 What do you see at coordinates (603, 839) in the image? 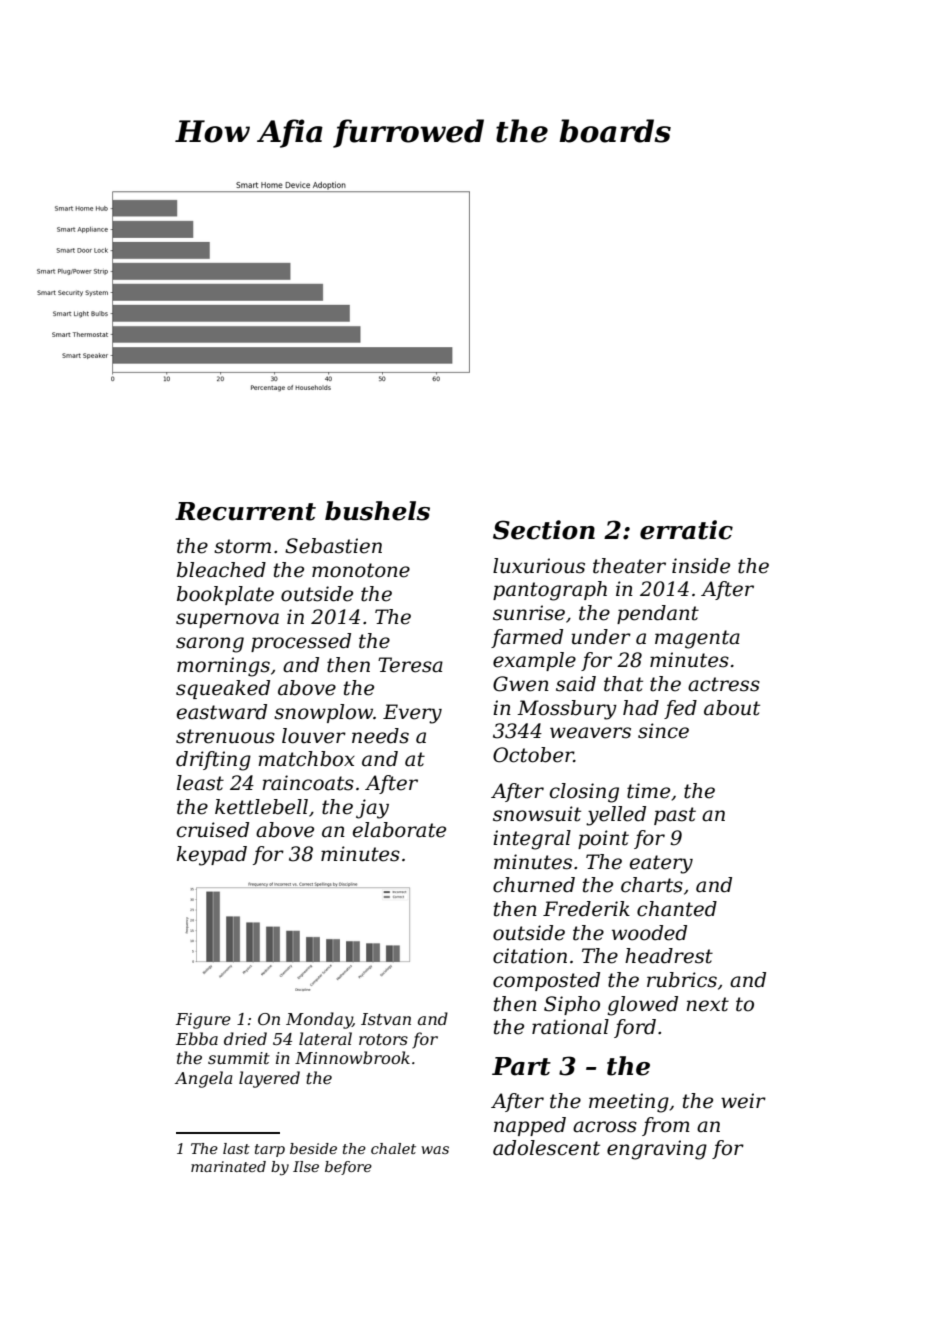
I see `point` at bounding box center [603, 839].
